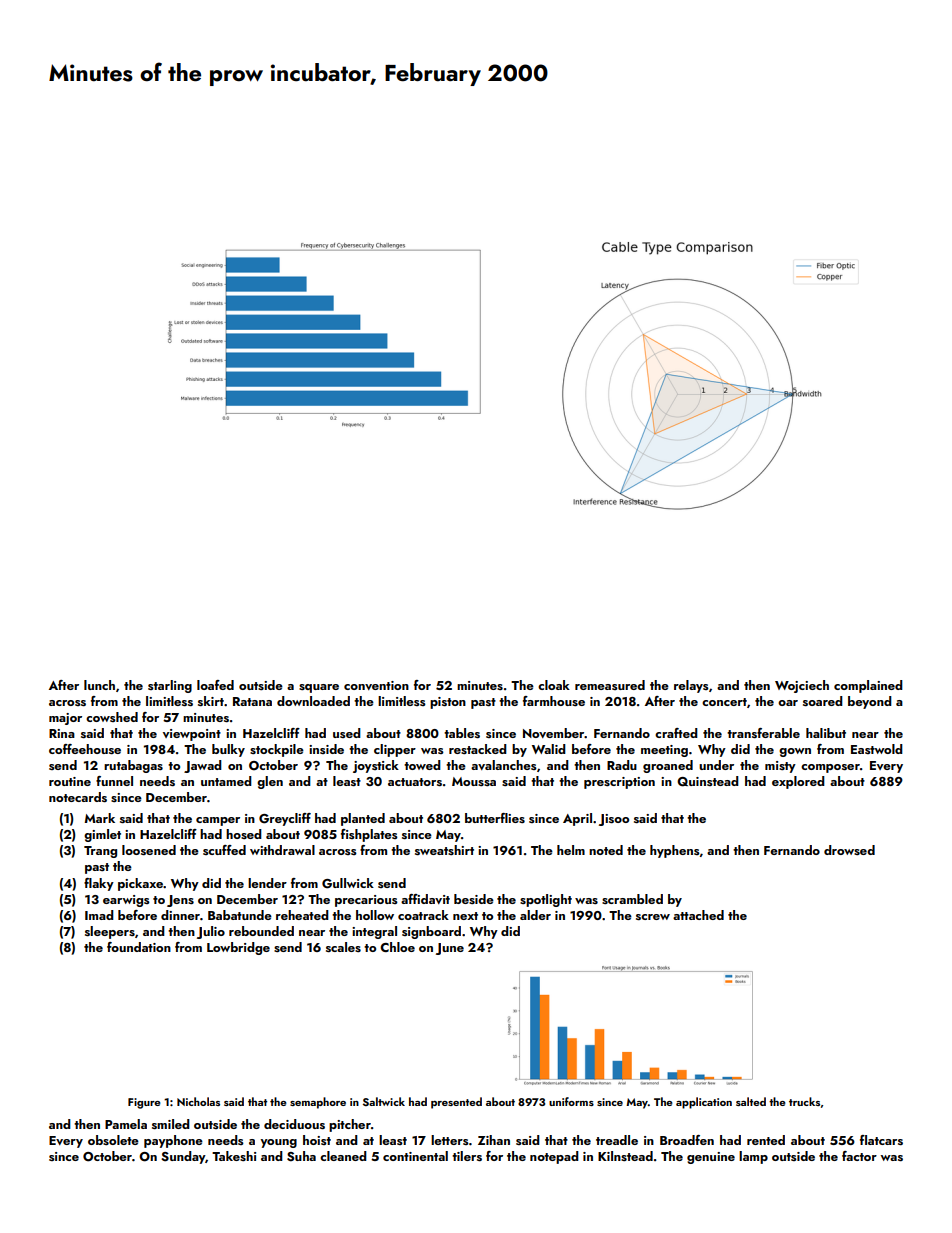 The width and height of the screenshot is (952, 1233). What do you see at coordinates (397, 947) in the screenshot?
I see `Chloe` at bounding box center [397, 947].
